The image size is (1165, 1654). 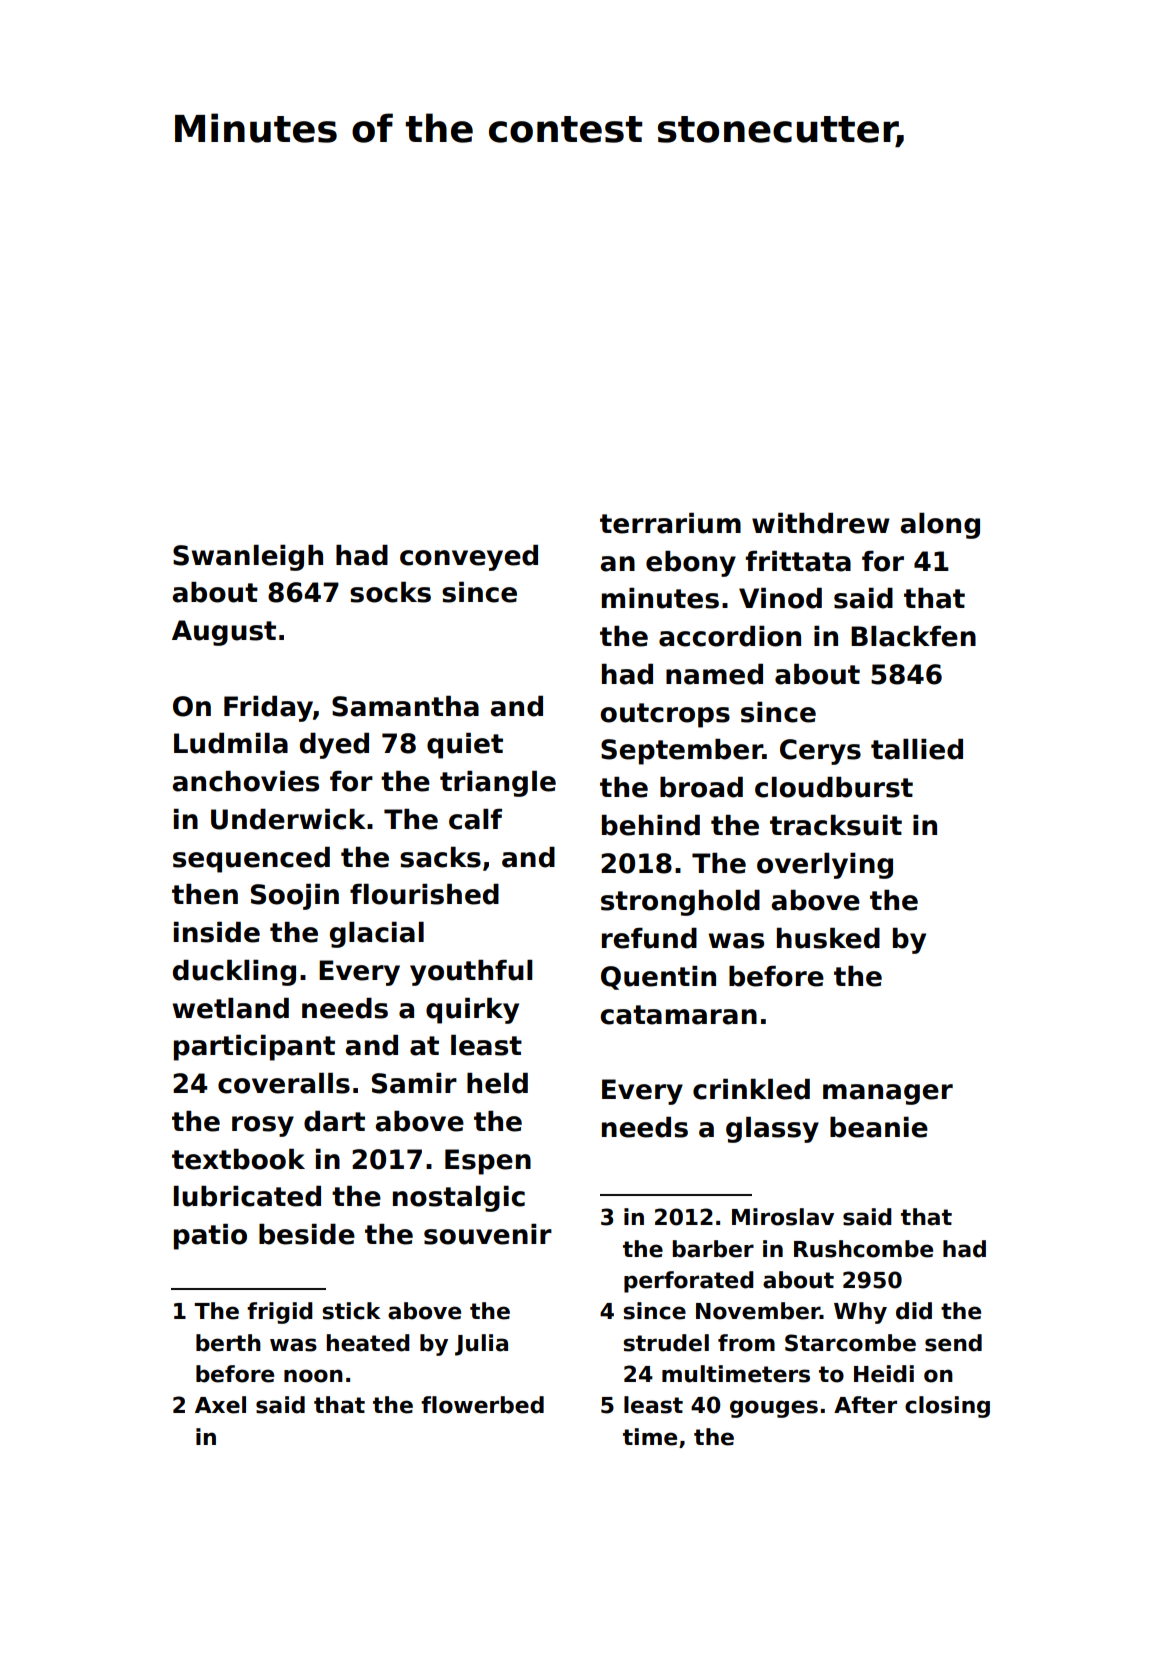 I want to click on catamaran, so click(x=678, y=1015).
